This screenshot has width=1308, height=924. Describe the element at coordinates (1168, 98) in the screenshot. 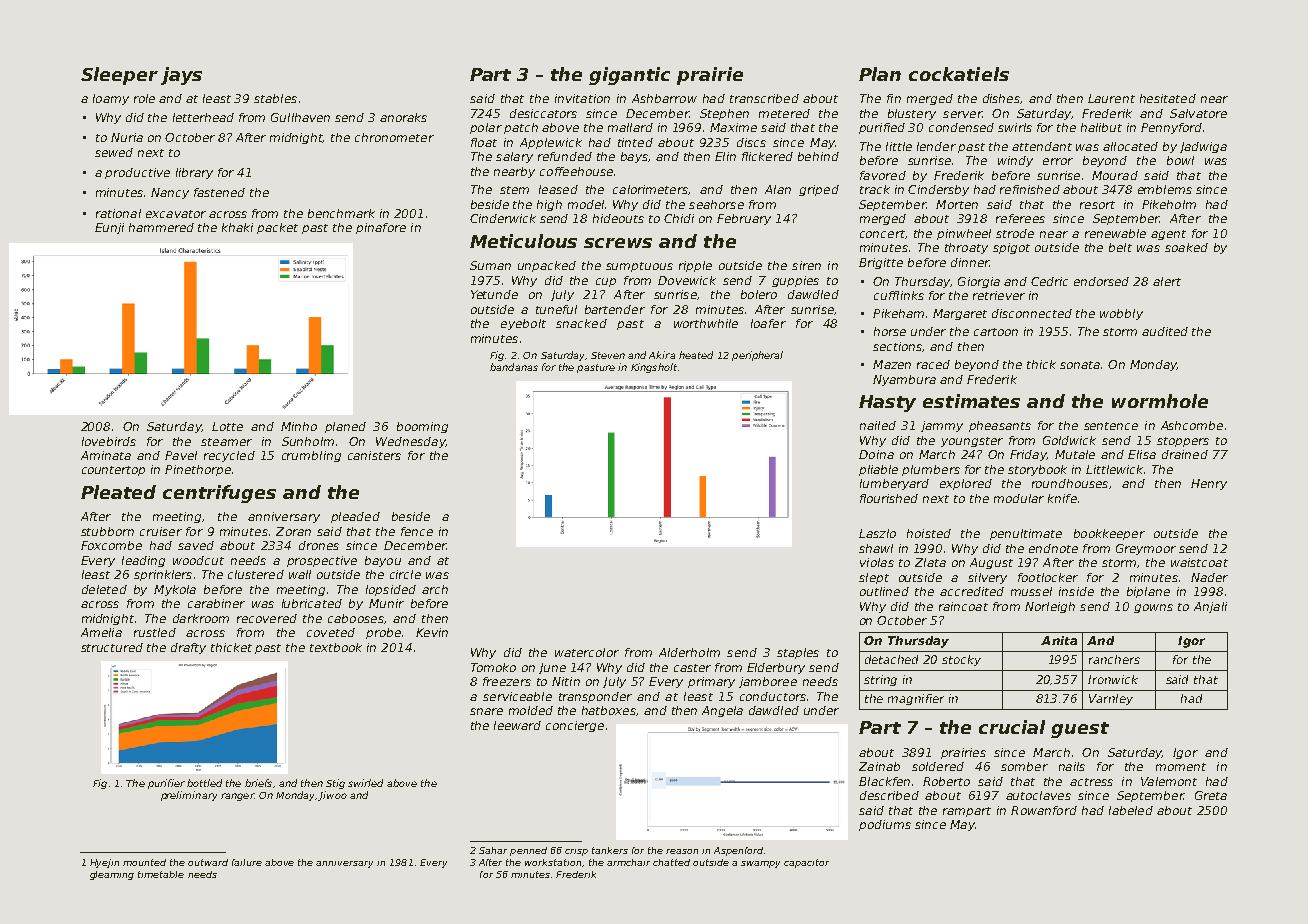

I see `hesitated` at that location.
